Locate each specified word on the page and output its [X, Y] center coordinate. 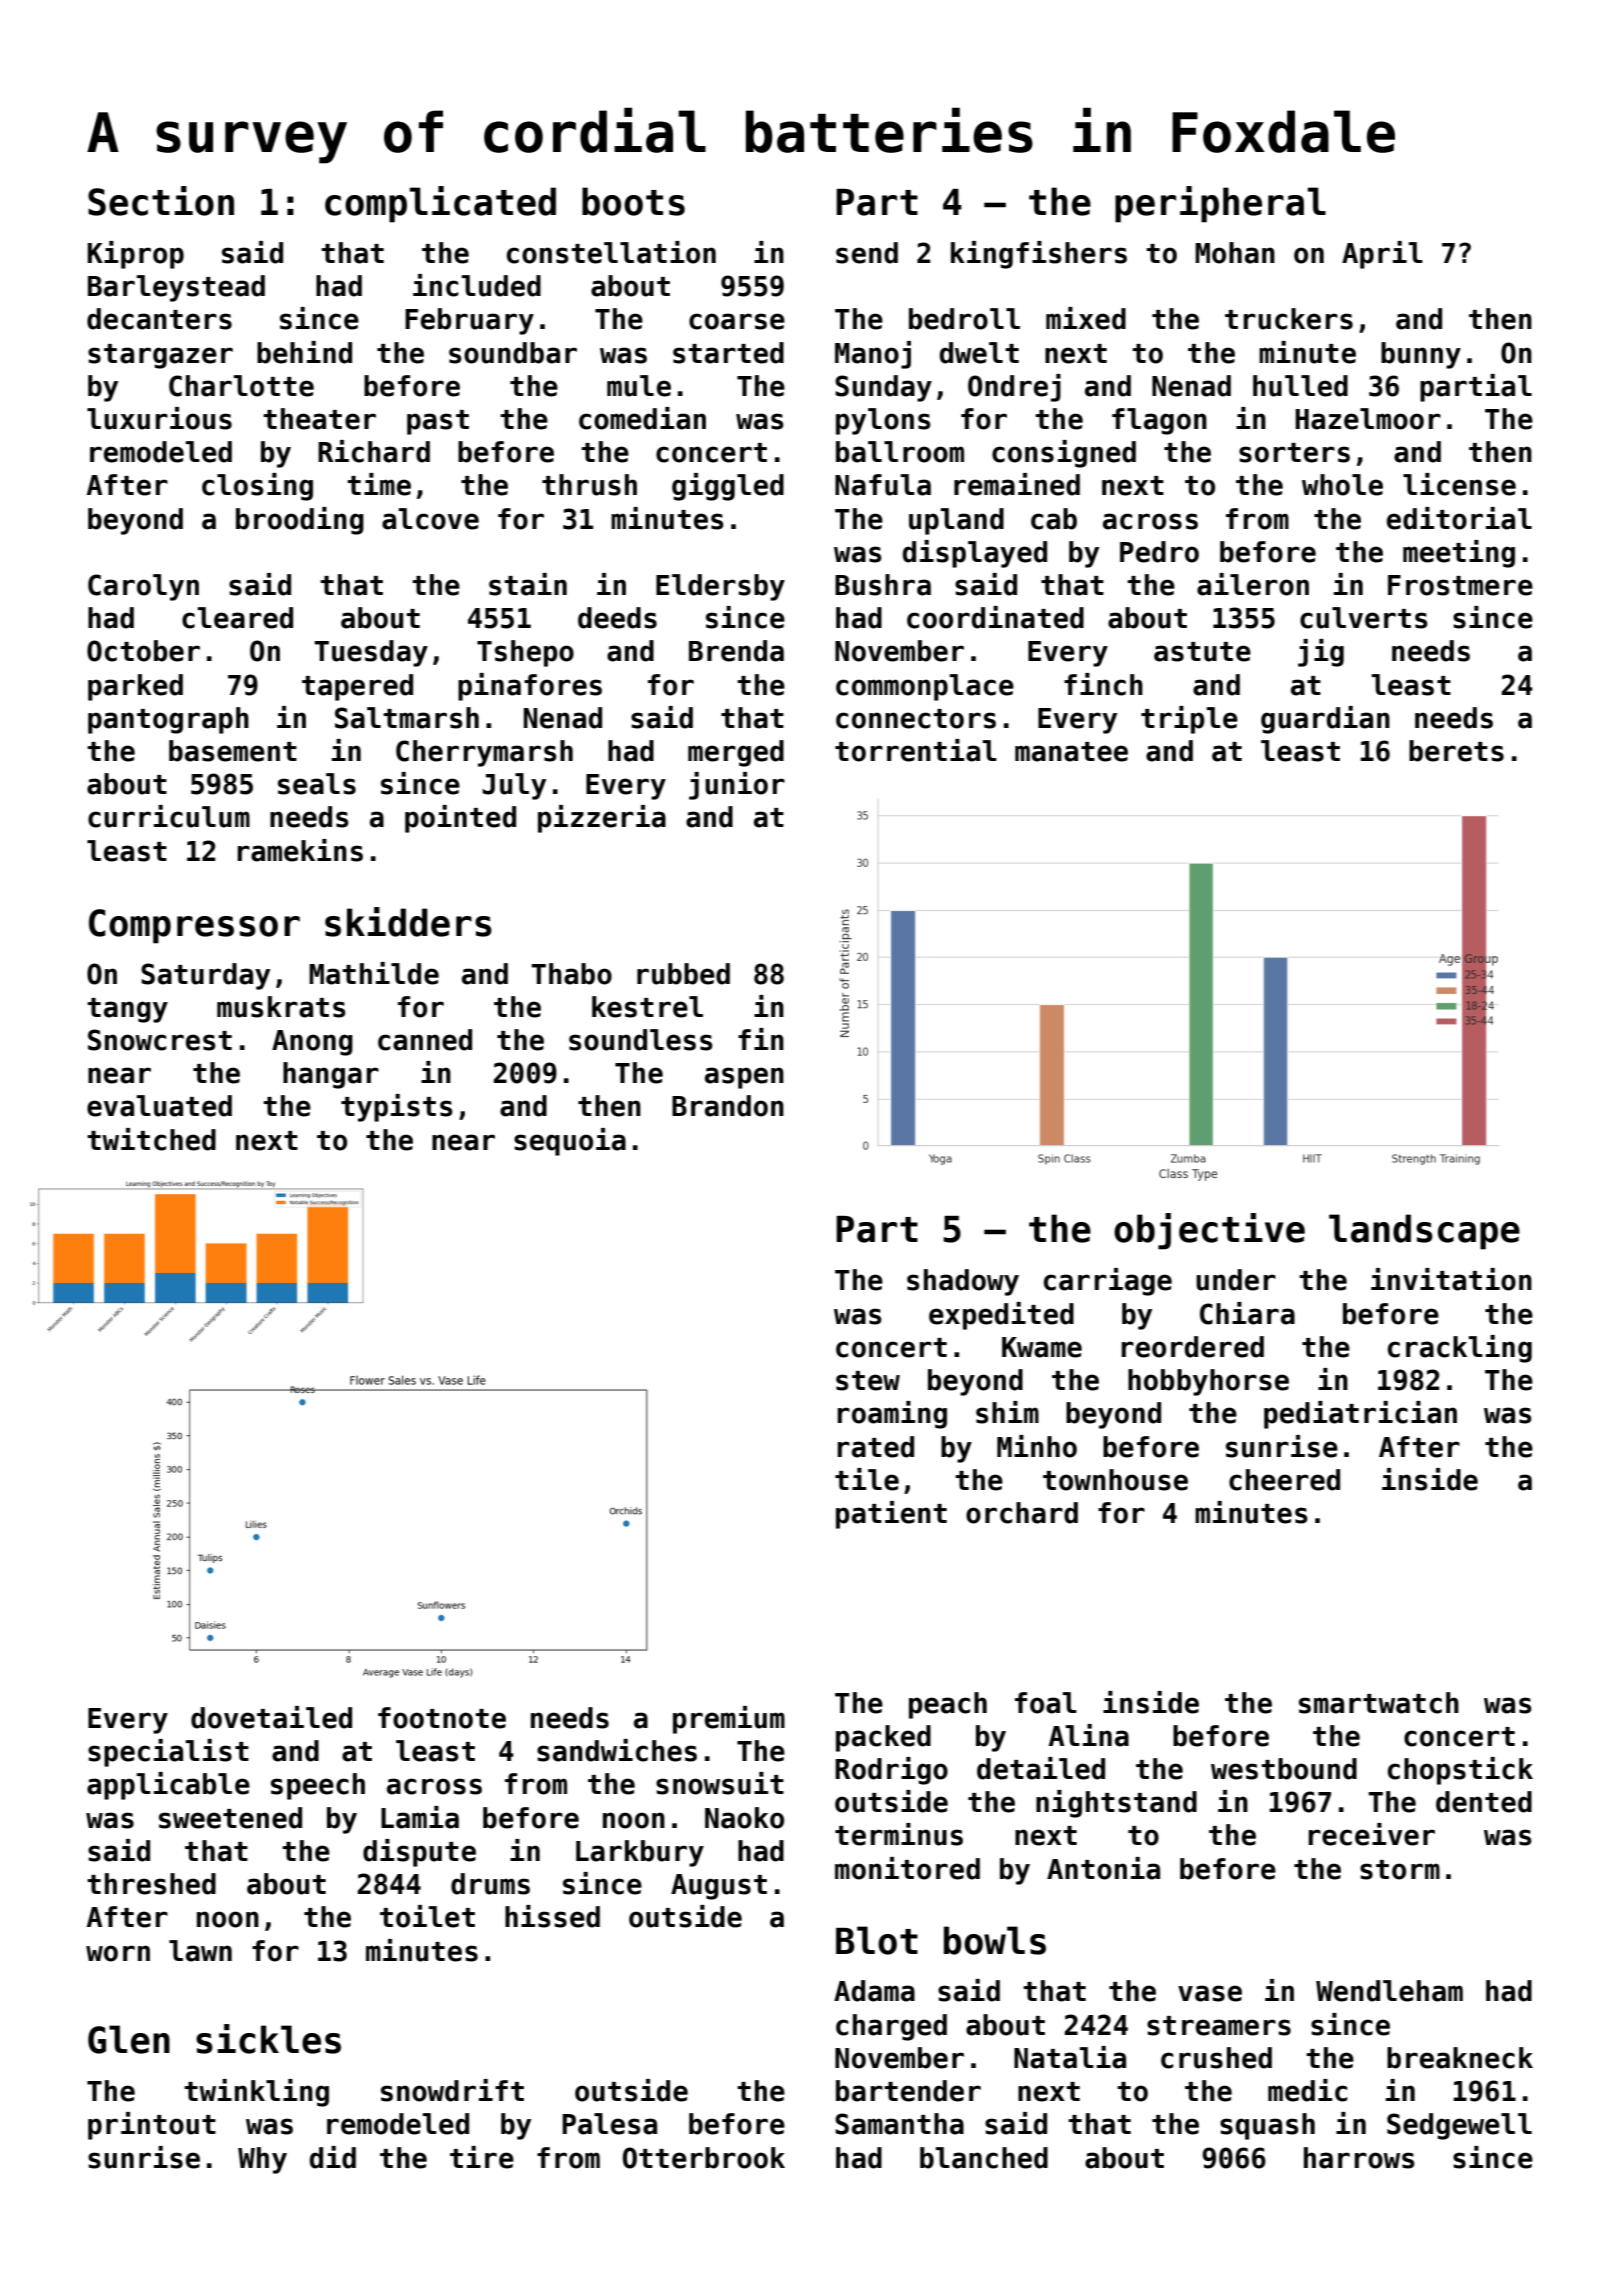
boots [633, 201]
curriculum [169, 816]
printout [152, 2126]
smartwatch [1379, 1703]
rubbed [683, 974]
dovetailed [271, 1717]
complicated [440, 204]
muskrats [281, 1007]
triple [1189, 720]
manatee [1071, 752]
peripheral [1220, 204]
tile [867, 1479]
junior [737, 786]
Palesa [609, 2124]
